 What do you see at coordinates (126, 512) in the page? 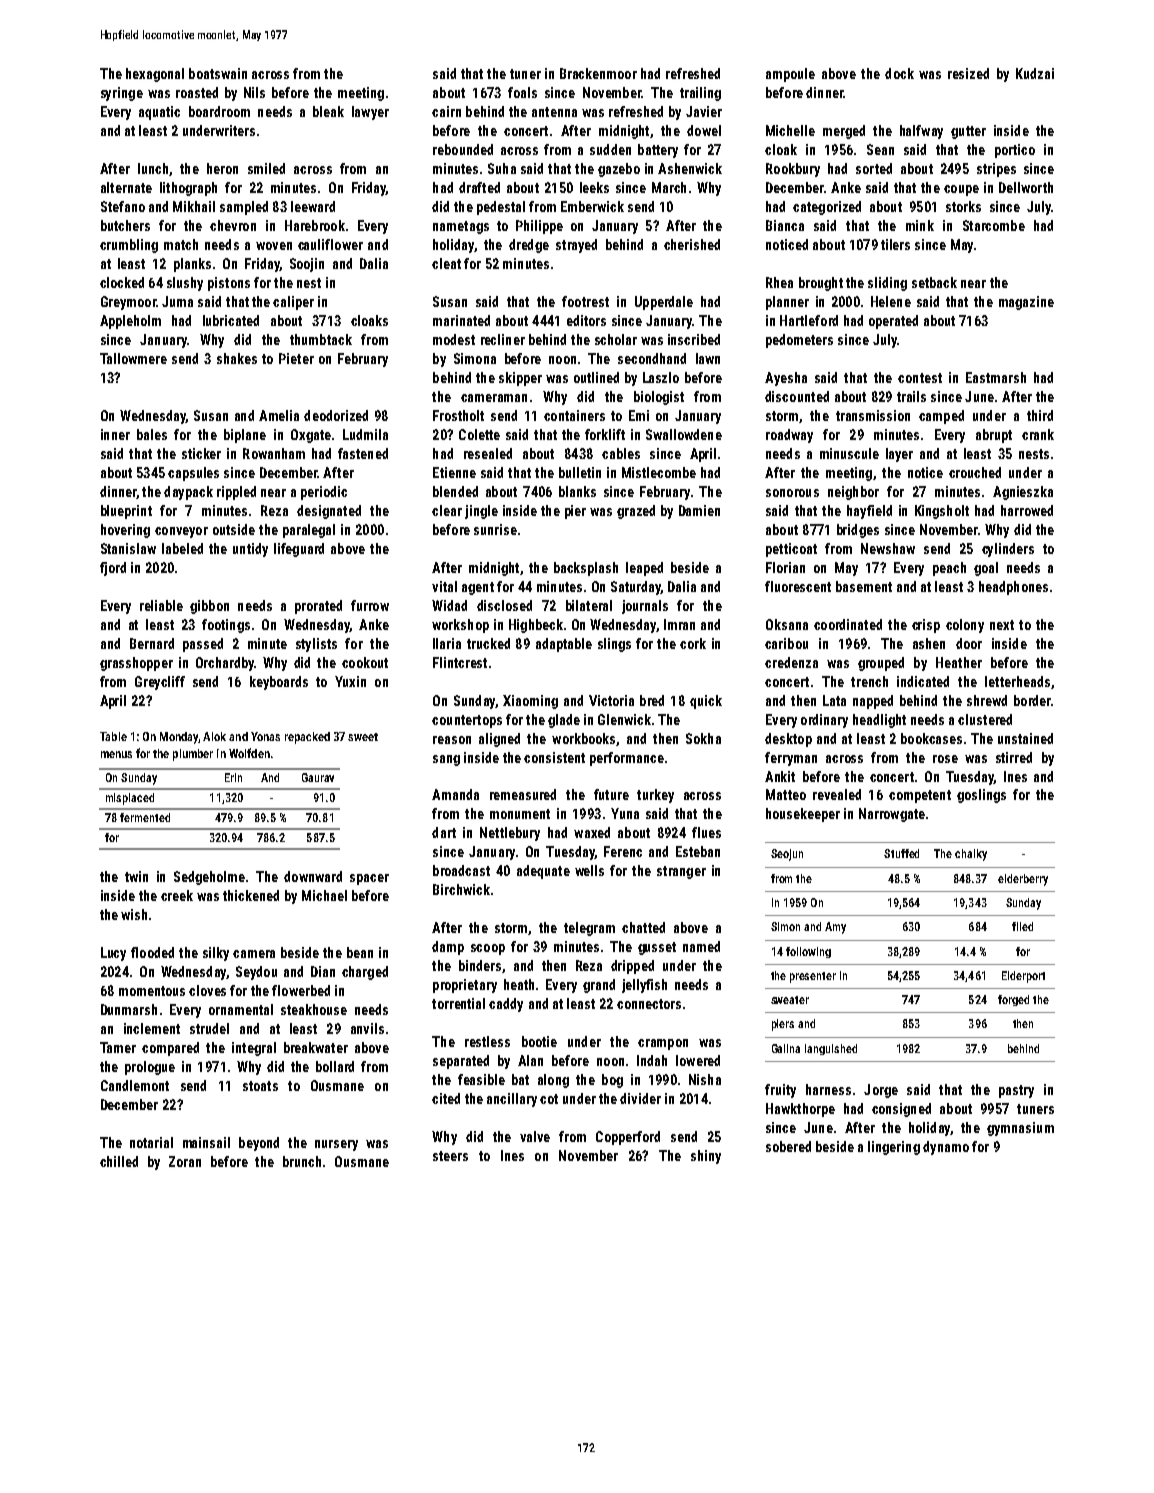
I see `blueprint` at bounding box center [126, 512].
